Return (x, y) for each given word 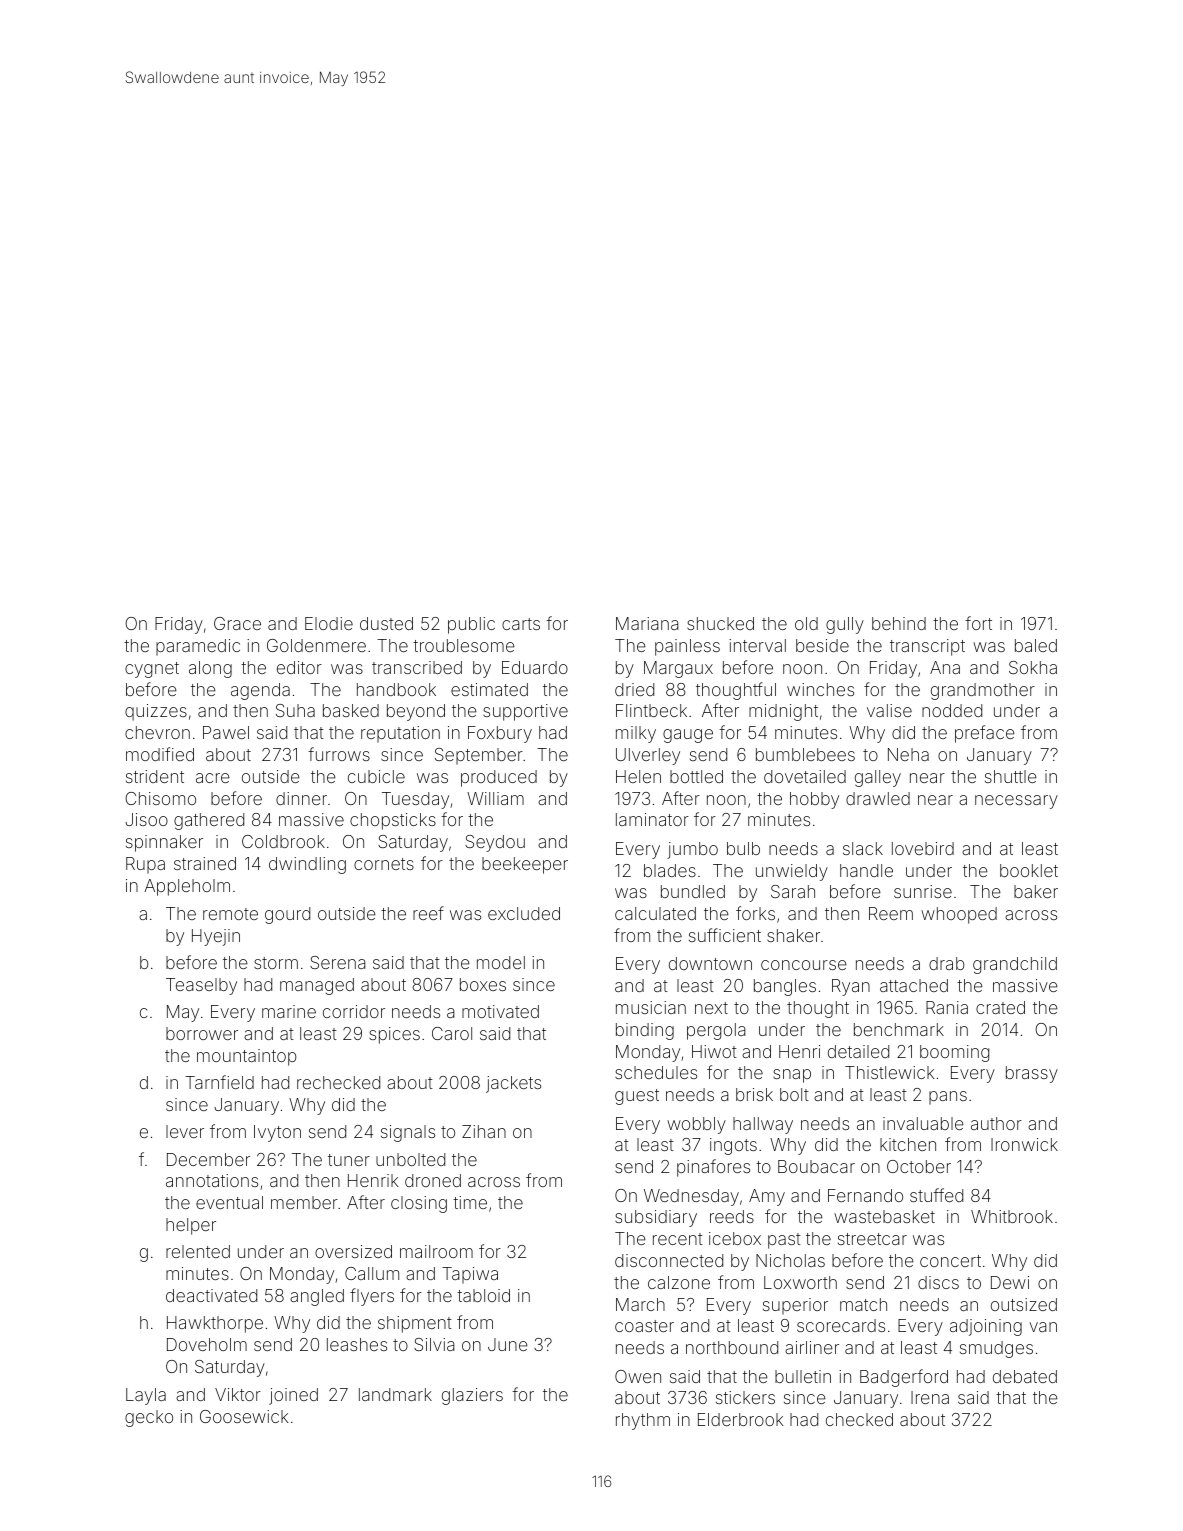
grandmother (983, 691)
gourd (287, 915)
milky (636, 734)
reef (428, 913)
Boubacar (816, 1166)
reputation (400, 734)
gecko (149, 1418)
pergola (716, 1031)
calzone (679, 1282)
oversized (353, 1251)
